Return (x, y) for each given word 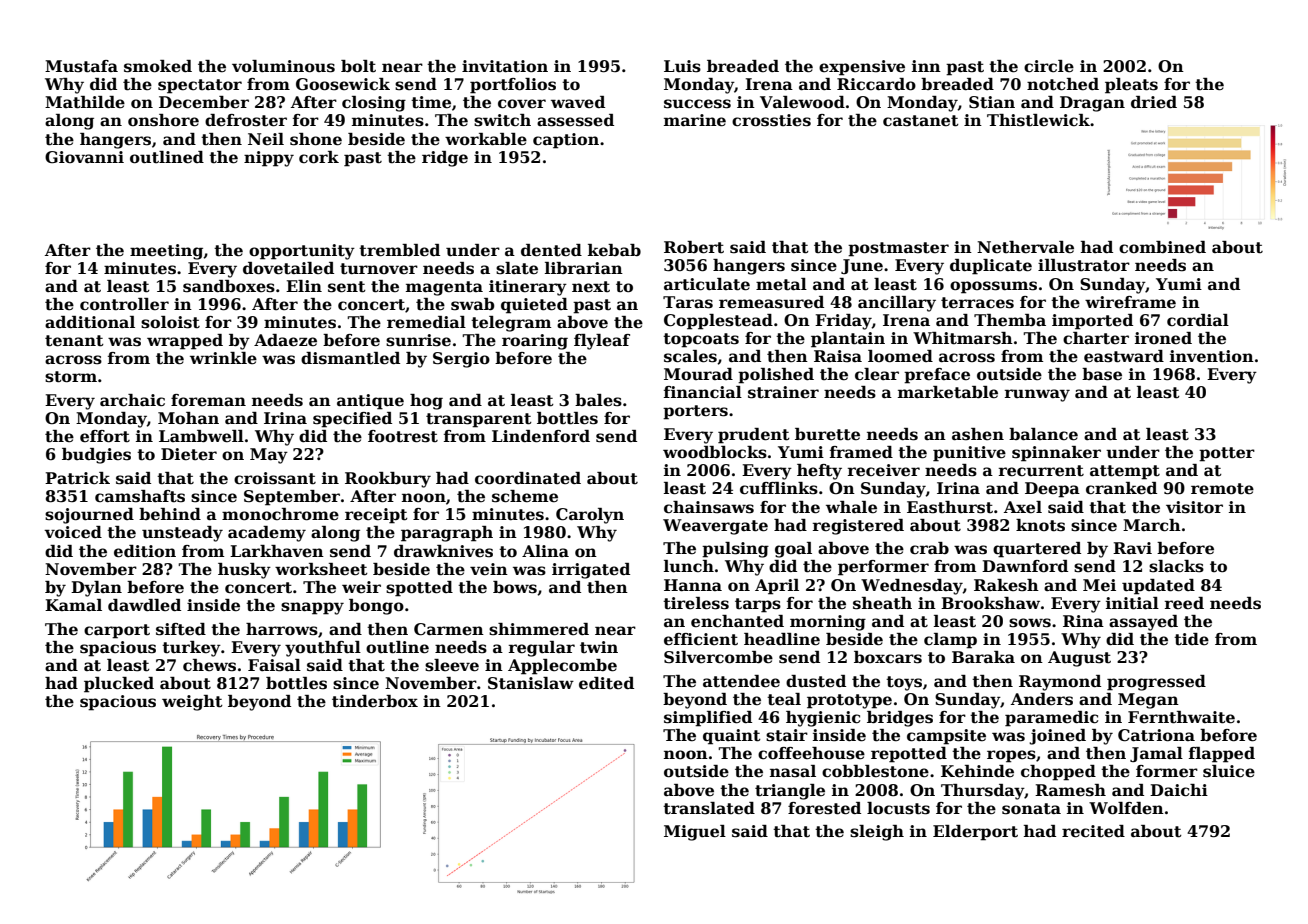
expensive (862, 68)
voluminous (283, 66)
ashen (978, 434)
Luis (682, 66)
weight (192, 703)
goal (793, 550)
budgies (96, 456)
